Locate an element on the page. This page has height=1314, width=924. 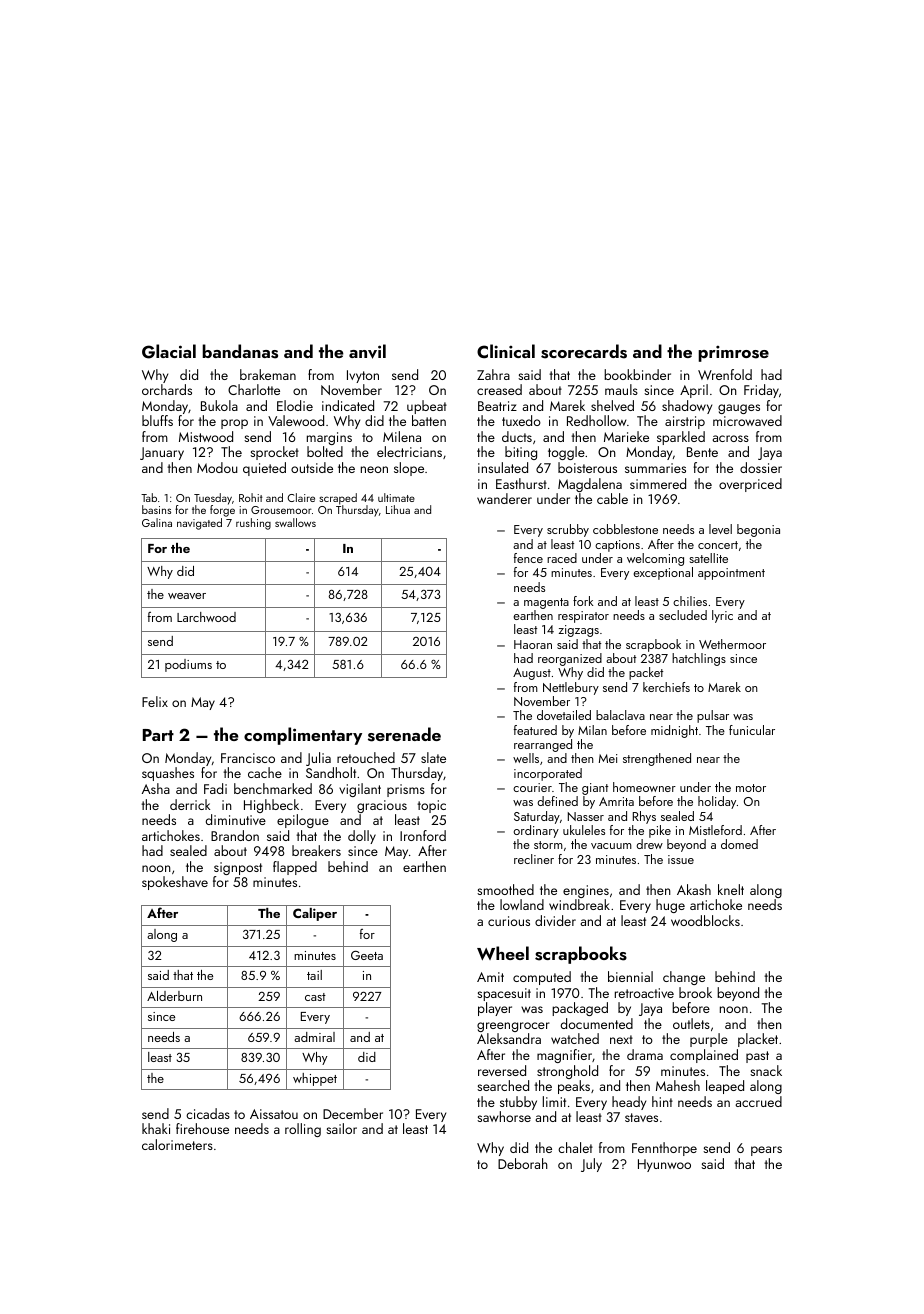
microwaved is located at coordinates (747, 420).
